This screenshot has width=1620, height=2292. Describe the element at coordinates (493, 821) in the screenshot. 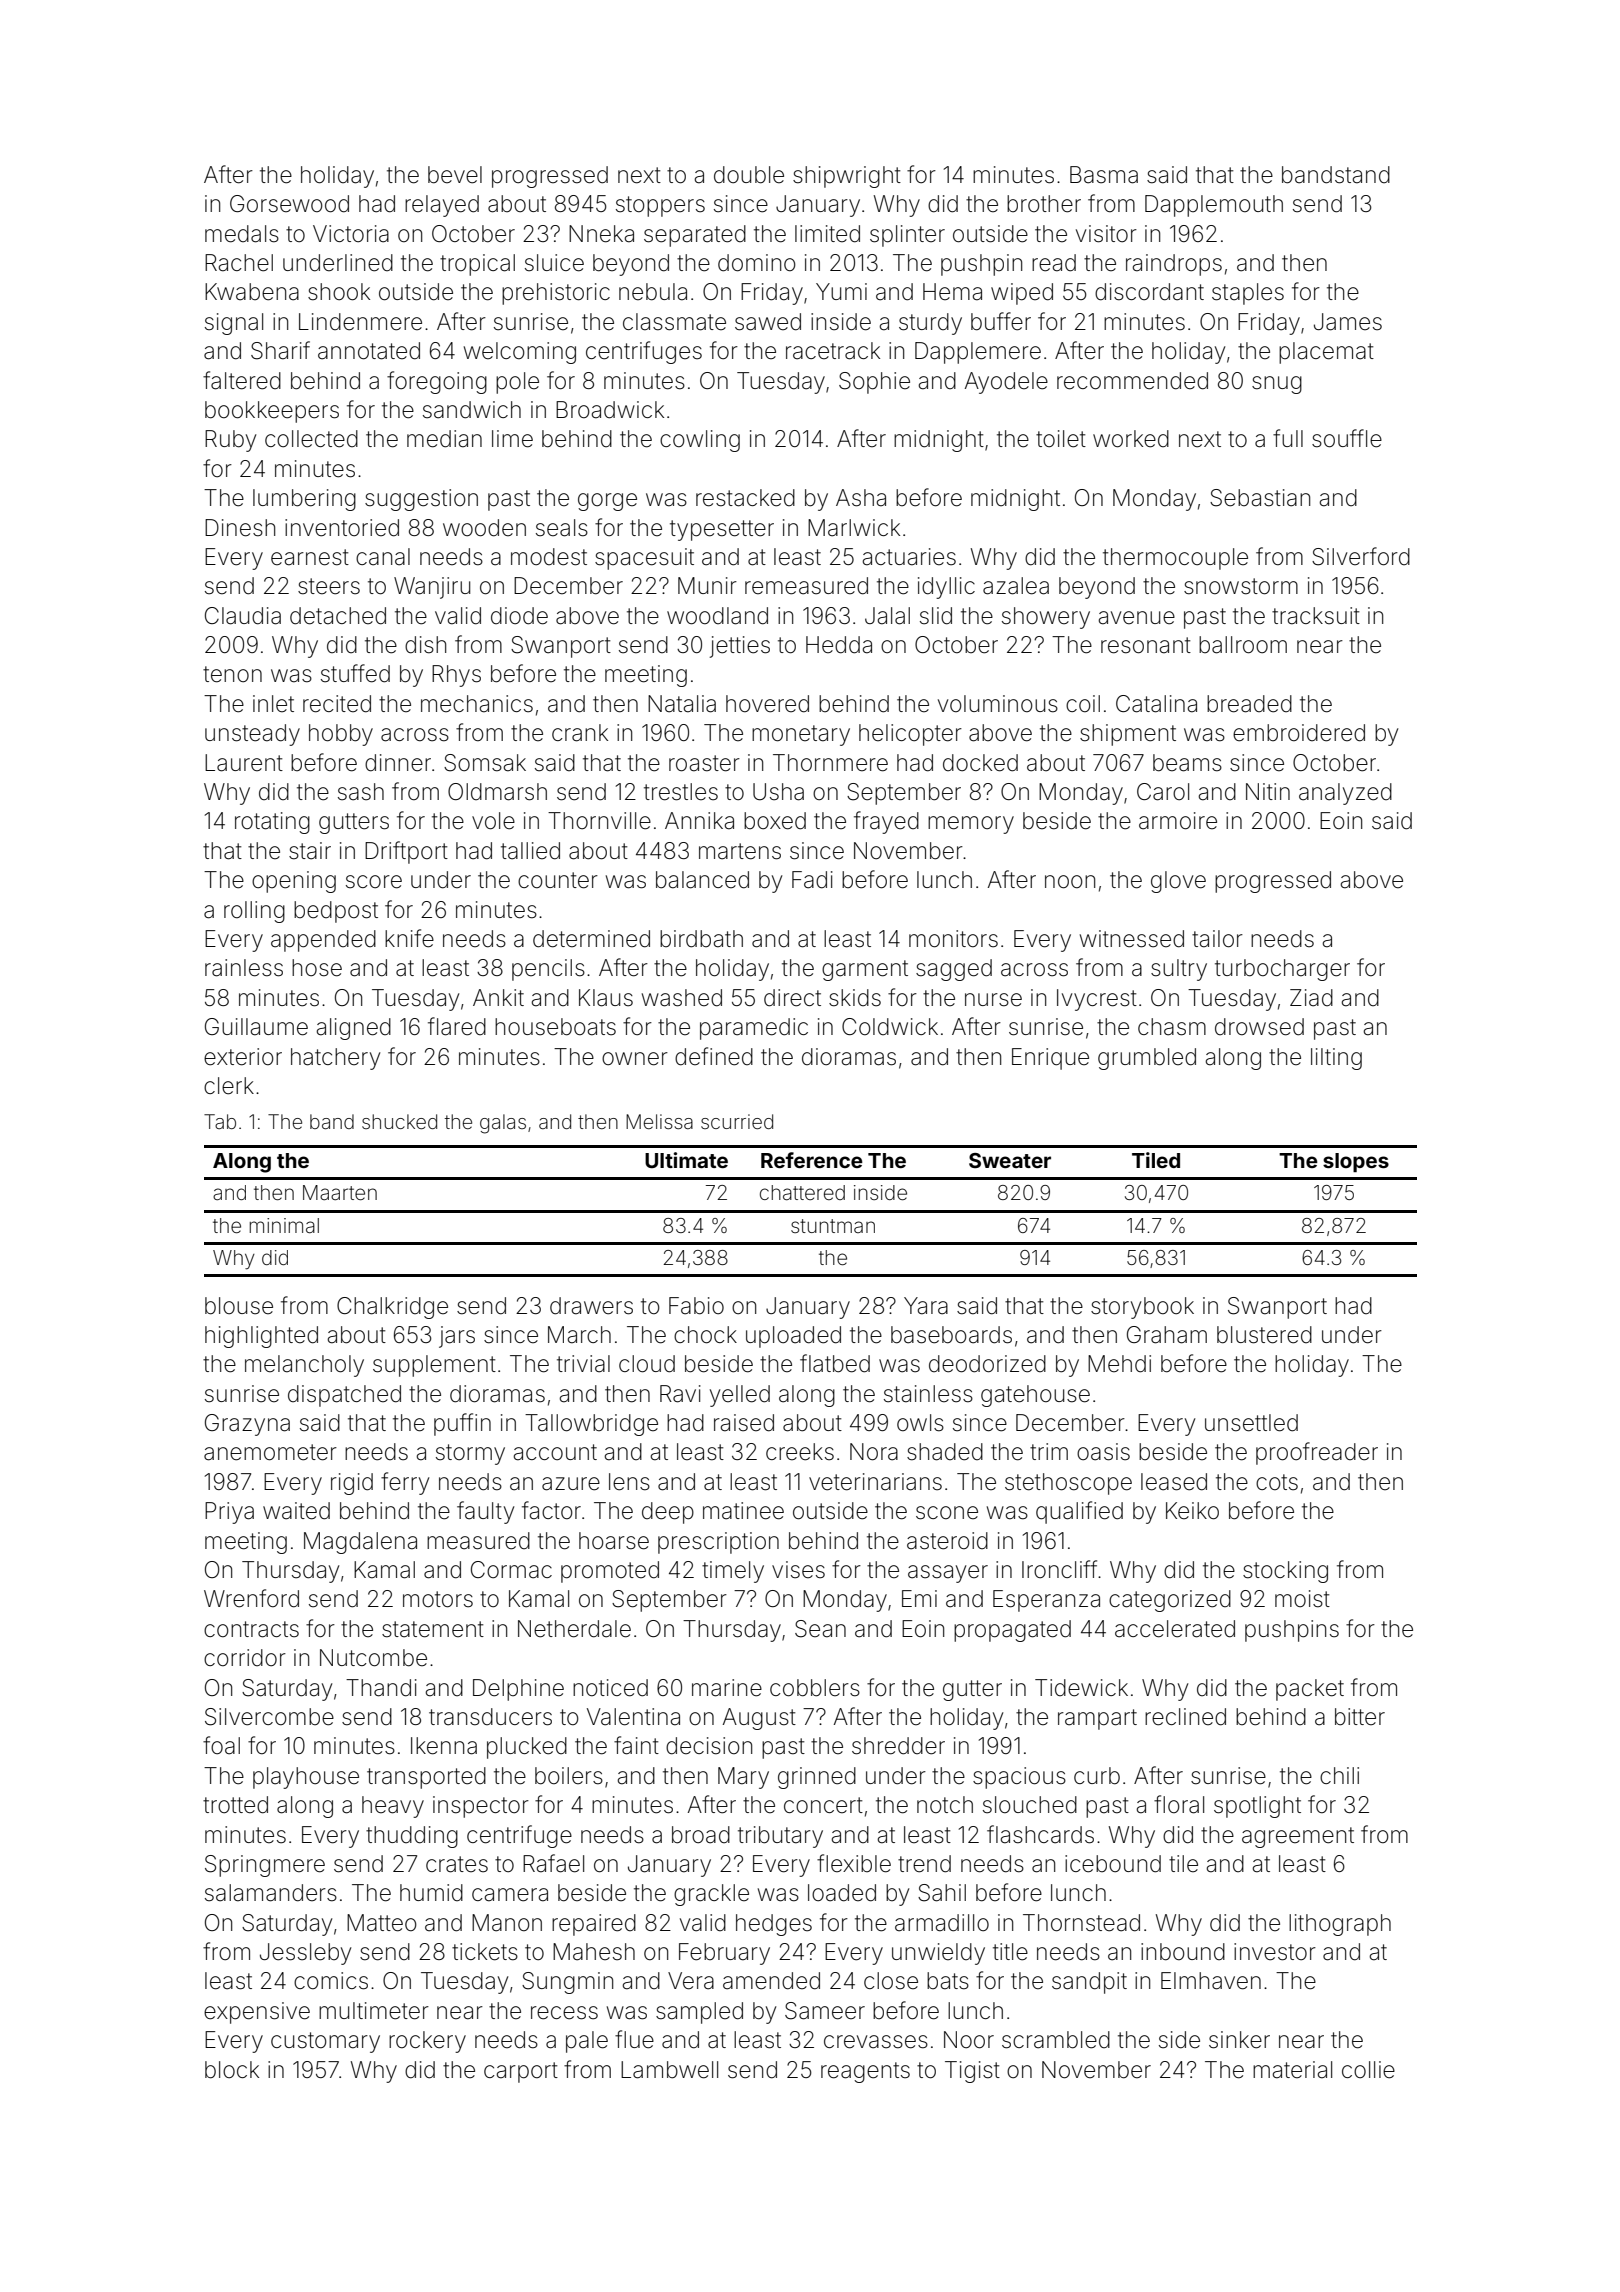

I see `vole` at that location.
